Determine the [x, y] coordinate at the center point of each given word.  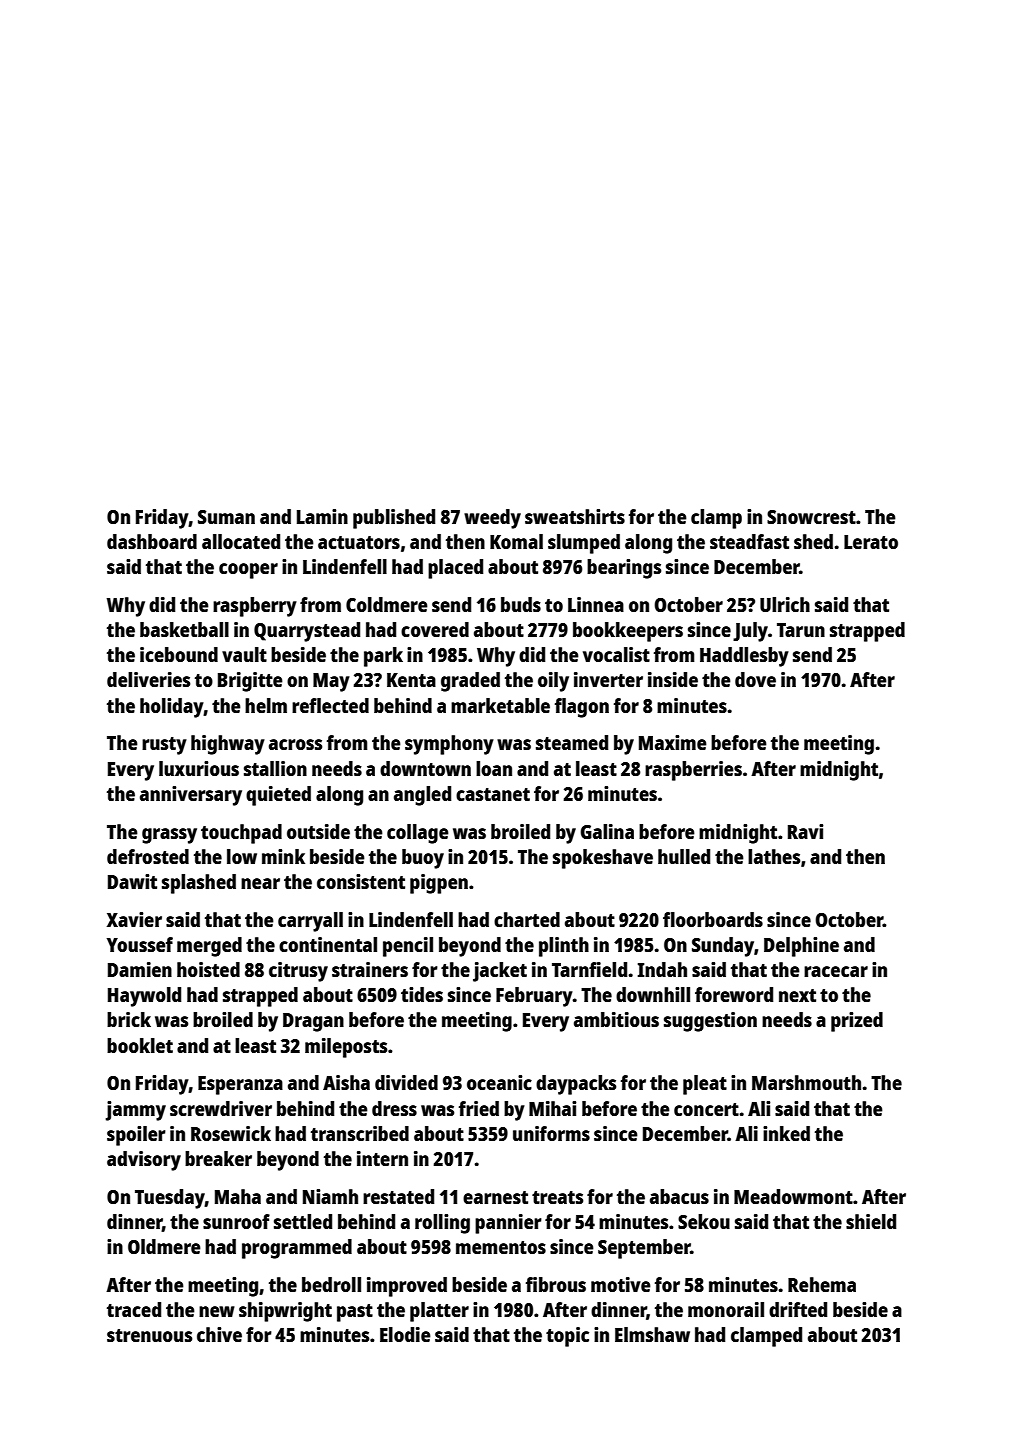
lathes [774, 856]
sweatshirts [575, 516]
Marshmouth [806, 1082]
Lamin [322, 516]
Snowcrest [811, 517]
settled [303, 1221]
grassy [169, 836]
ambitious [616, 1019]
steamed [572, 742]
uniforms [551, 1133]
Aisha [346, 1082]
